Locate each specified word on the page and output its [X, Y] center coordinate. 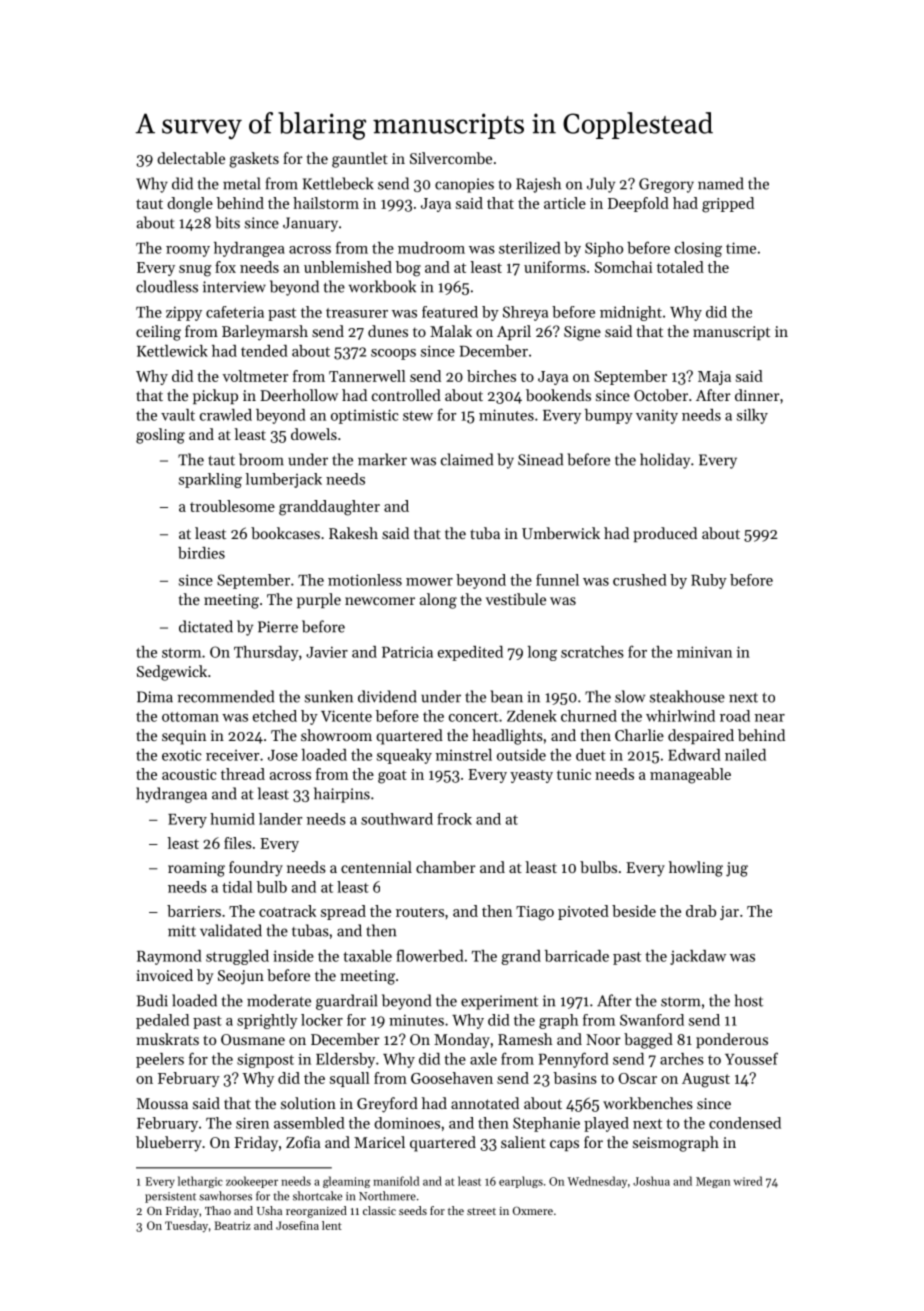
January [310, 224]
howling [696, 869]
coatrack [287, 911]
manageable [690, 776]
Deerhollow [299, 395]
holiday [665, 461]
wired [747, 1181]
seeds [413, 1210]
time [741, 248]
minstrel [464, 755]
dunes [388, 331]
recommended [226, 696]
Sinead [540, 459]
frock [454, 819]
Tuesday [186, 1227]
